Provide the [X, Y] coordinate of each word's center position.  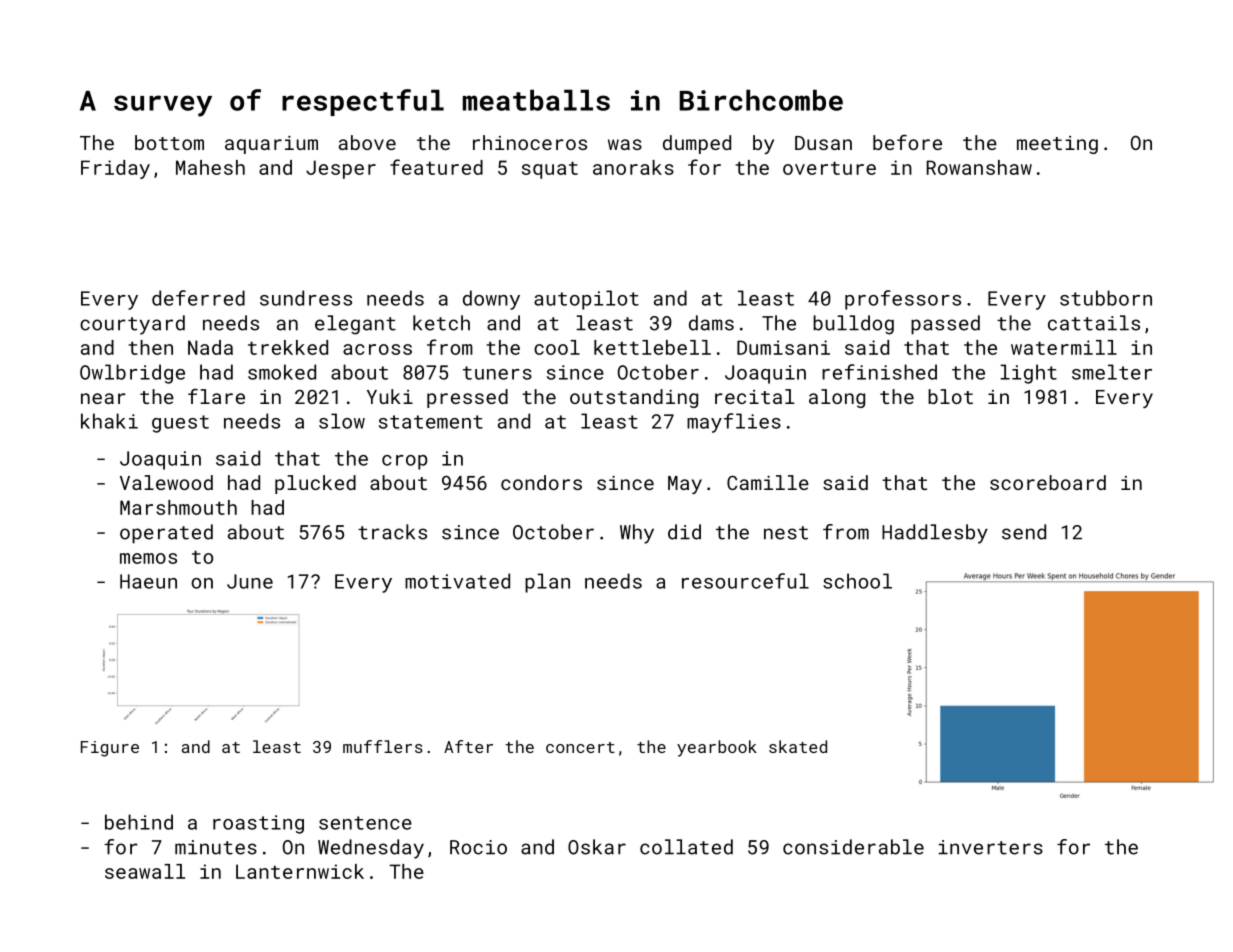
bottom [169, 142]
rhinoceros [530, 142]
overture [829, 168]
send [1024, 532]
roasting [258, 824]
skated [798, 746]
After [468, 746]
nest [786, 533]
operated [166, 534]
